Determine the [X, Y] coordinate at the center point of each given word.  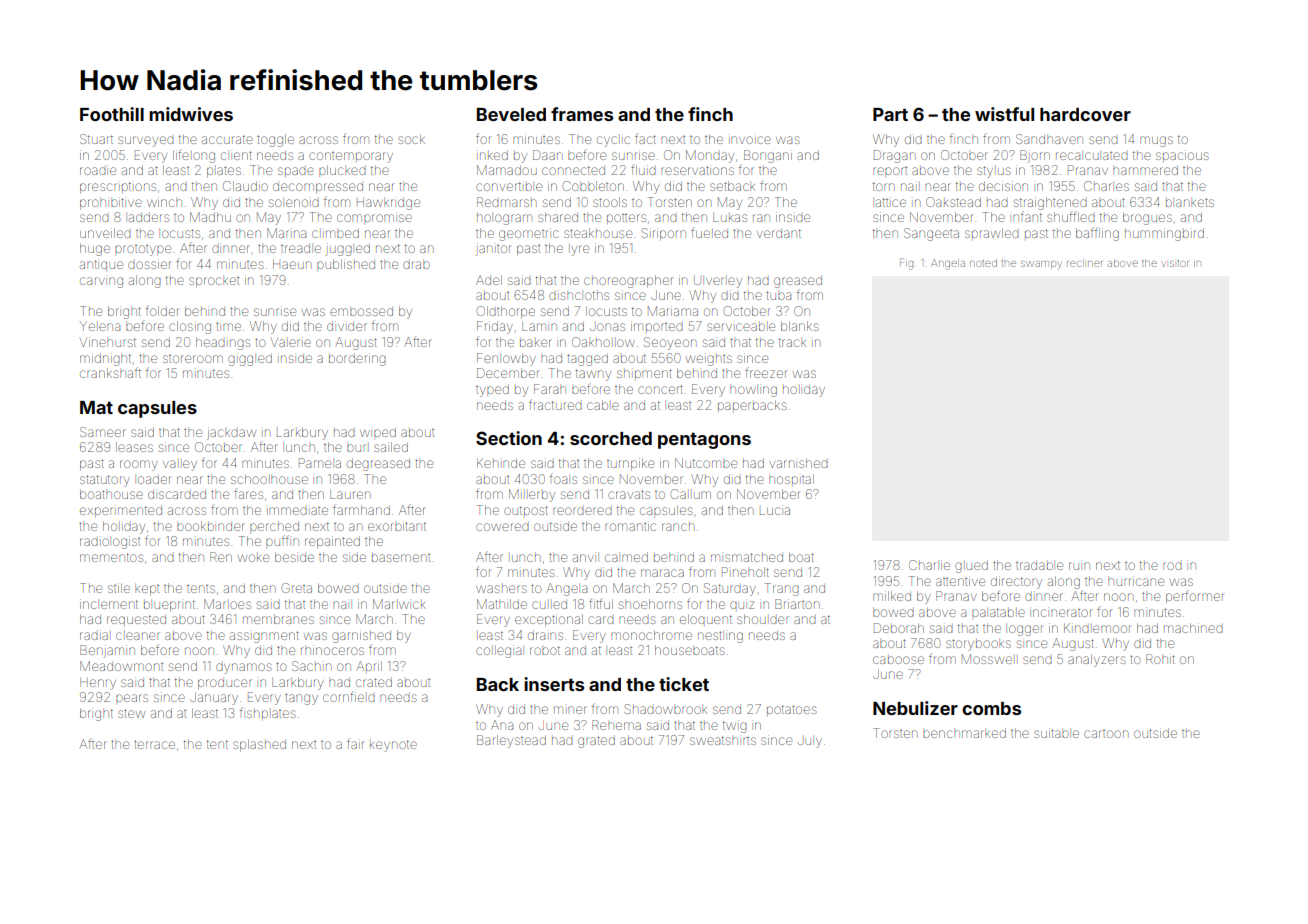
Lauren [350, 494]
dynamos [244, 668]
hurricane [1136, 581]
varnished [799, 463]
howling [753, 391]
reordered [582, 511]
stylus [994, 172]
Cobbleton [593, 186]
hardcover [1085, 114]
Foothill [112, 114]
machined [1193, 628]
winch [164, 202]
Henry [98, 684]
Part [890, 114]
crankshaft [110, 372]
